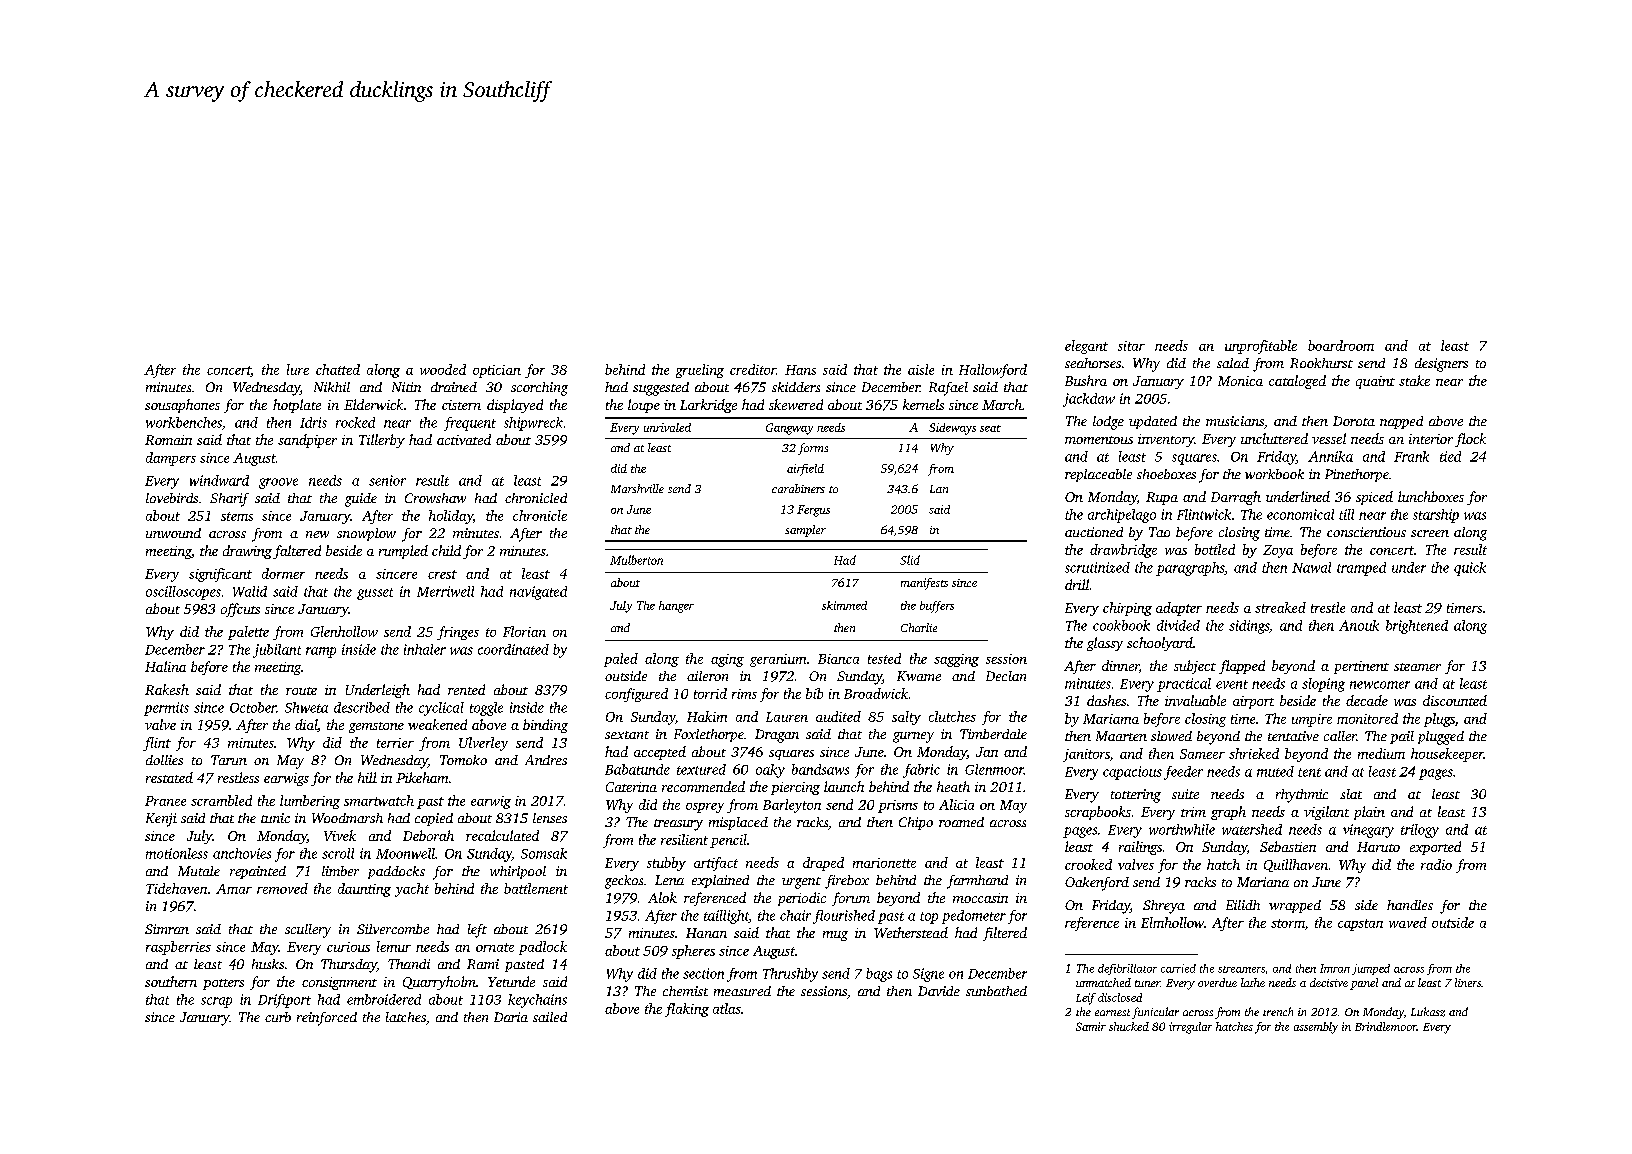 This image has width=1632, height=1154. I want to click on Mulberton, so click(636, 560).
